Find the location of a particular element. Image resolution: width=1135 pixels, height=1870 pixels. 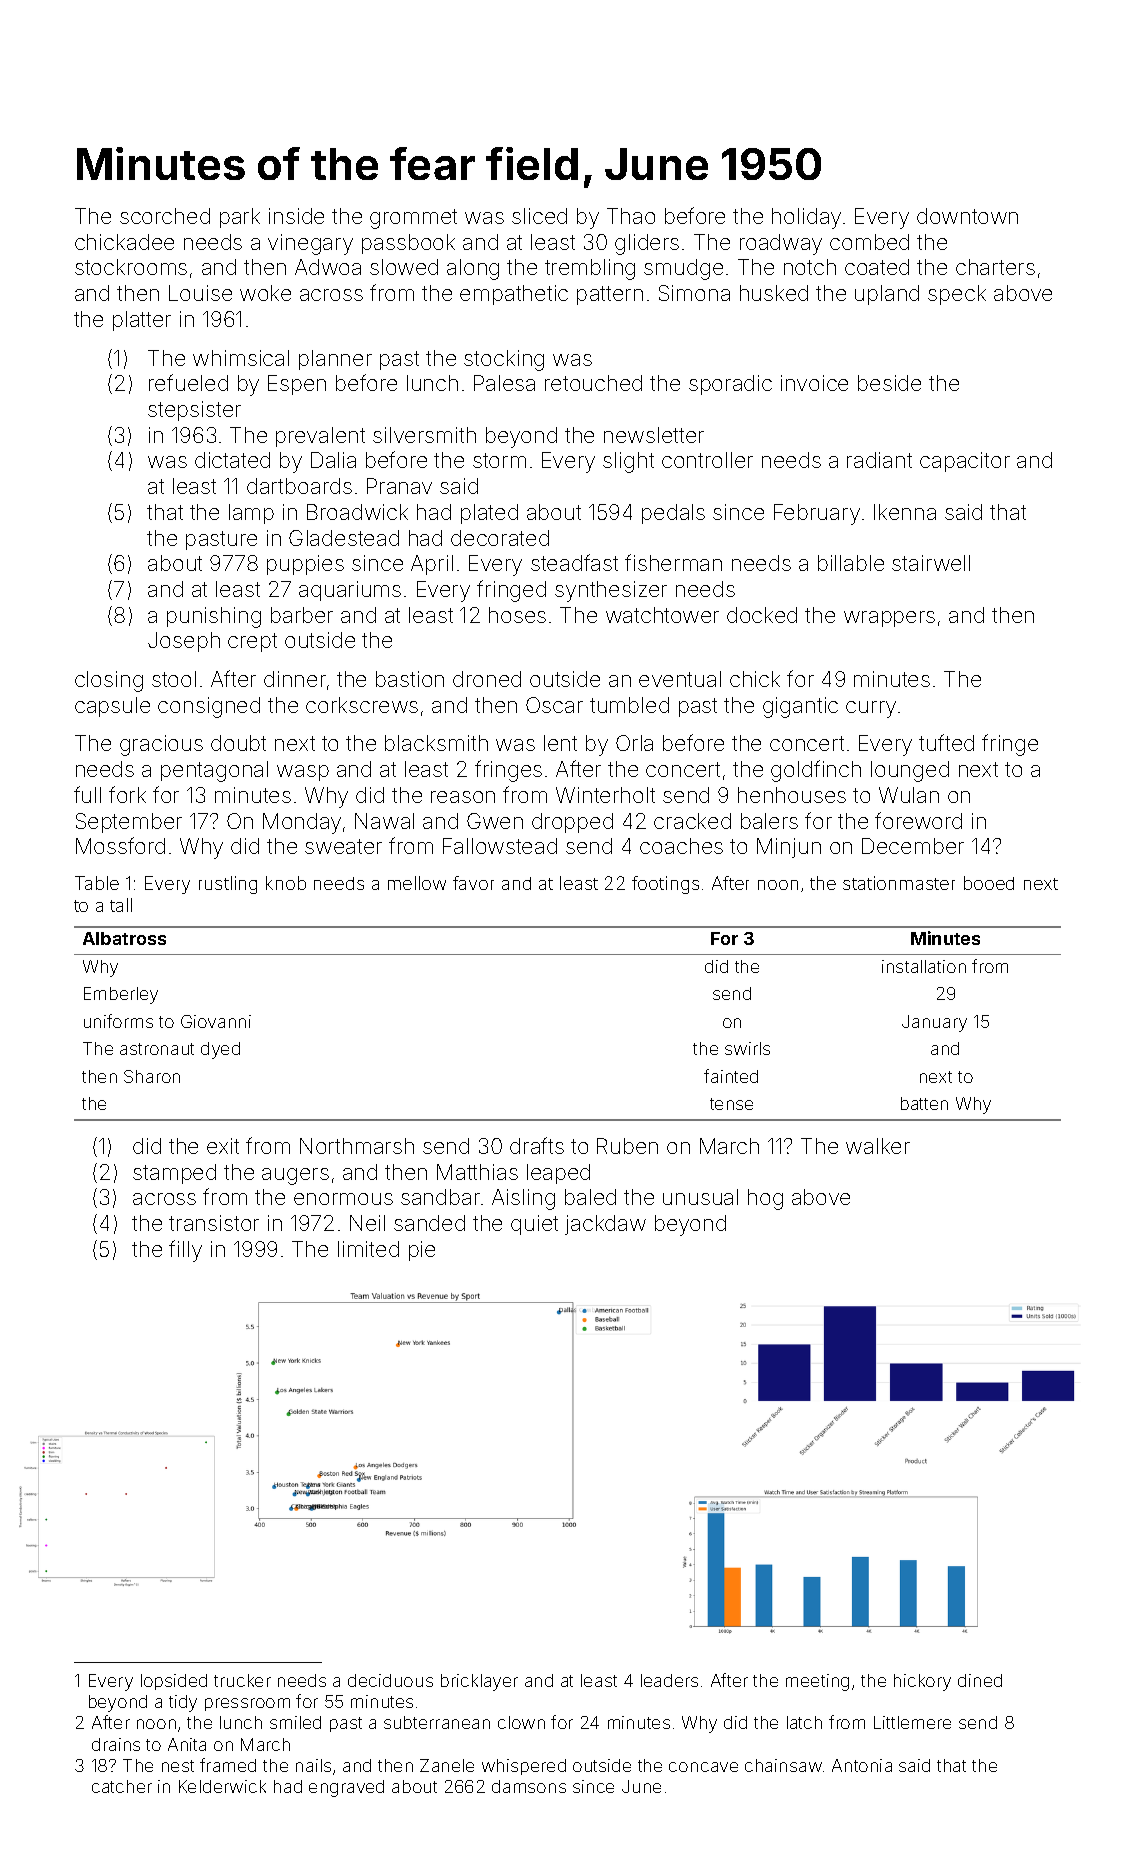

wasp is located at coordinates (303, 773).
